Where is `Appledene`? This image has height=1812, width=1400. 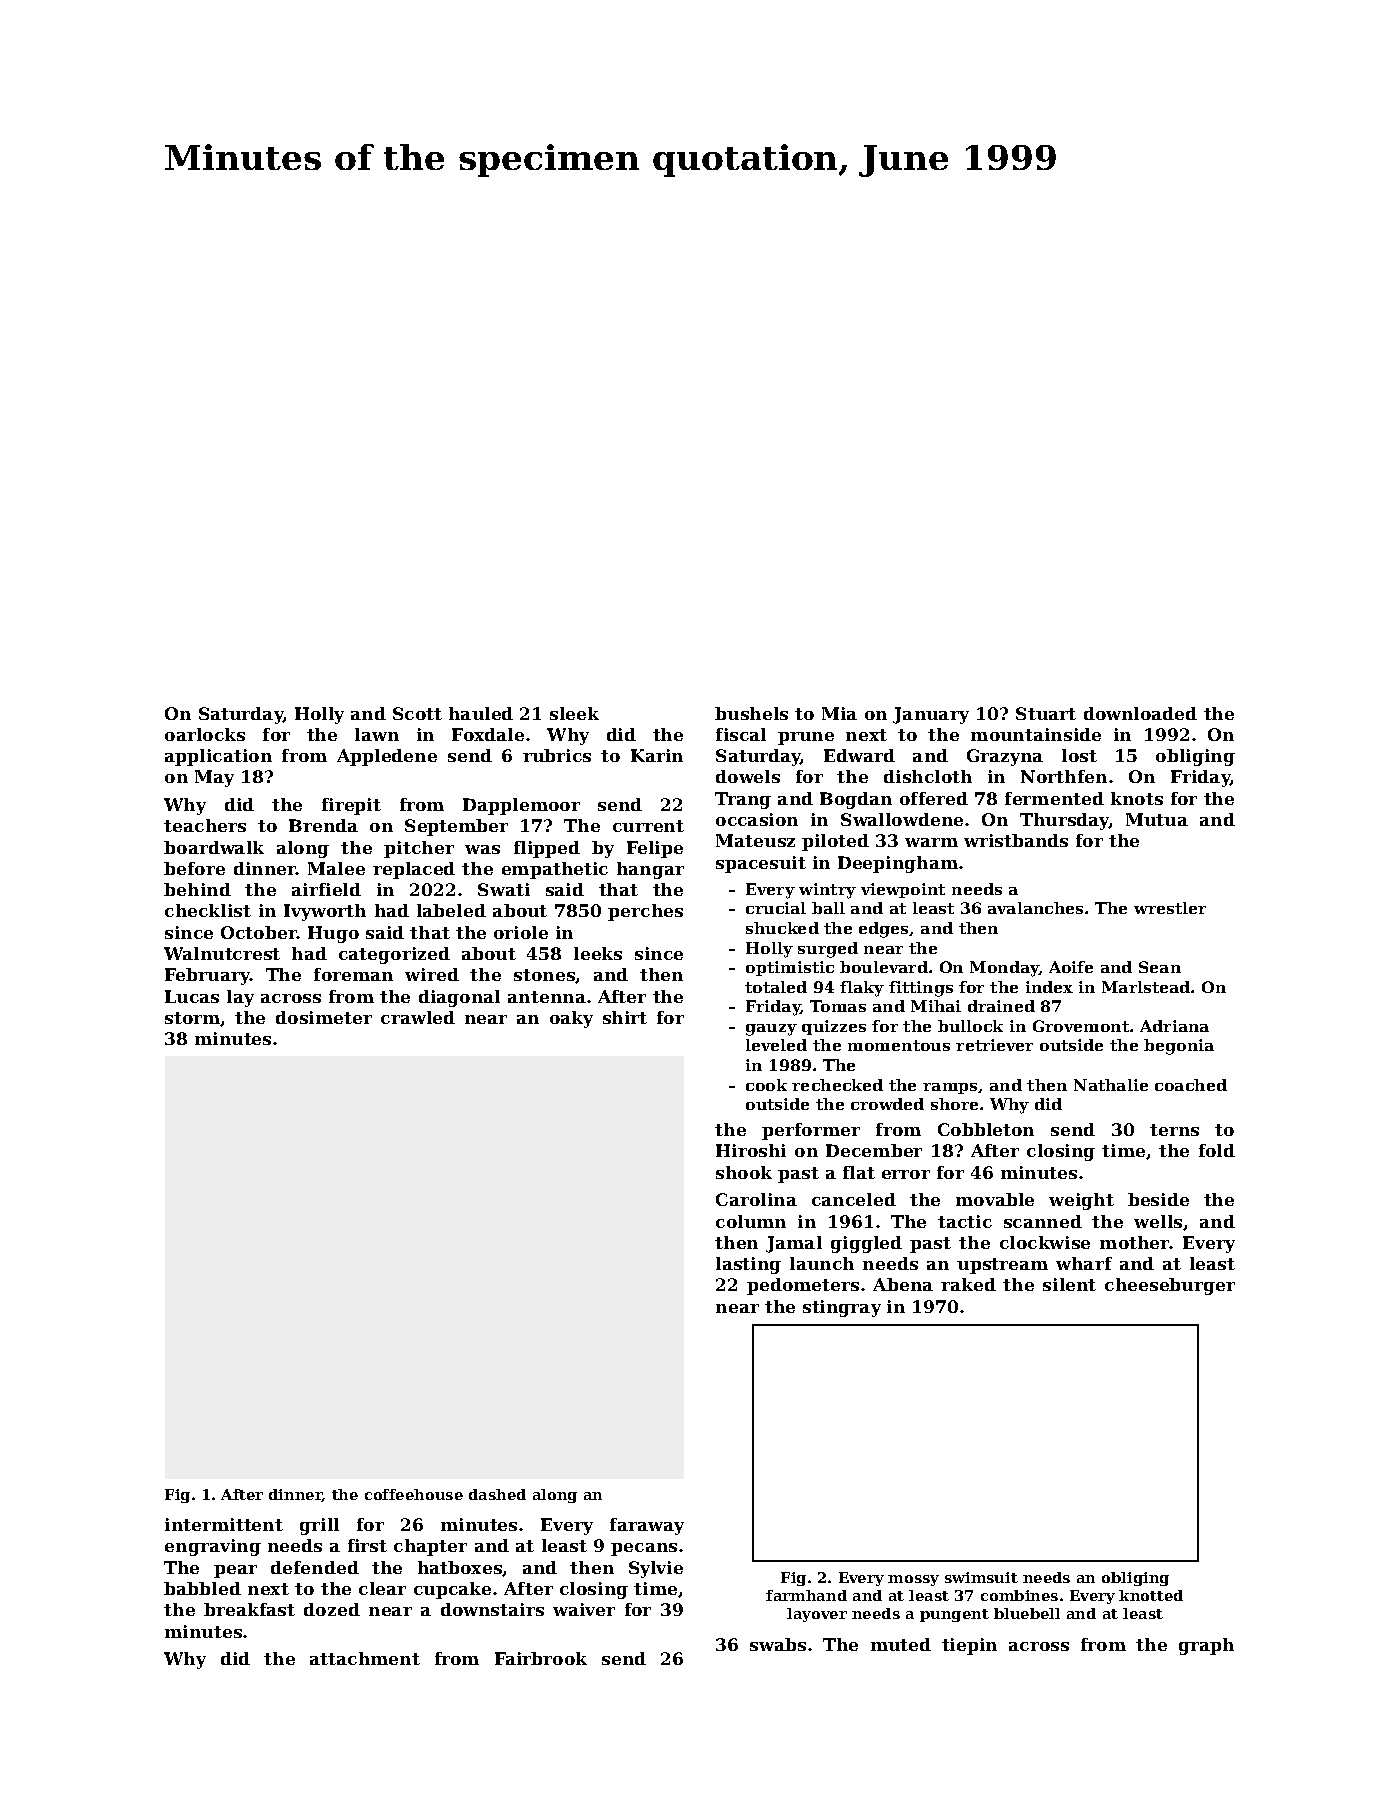 Appledene is located at coordinates (387, 757).
